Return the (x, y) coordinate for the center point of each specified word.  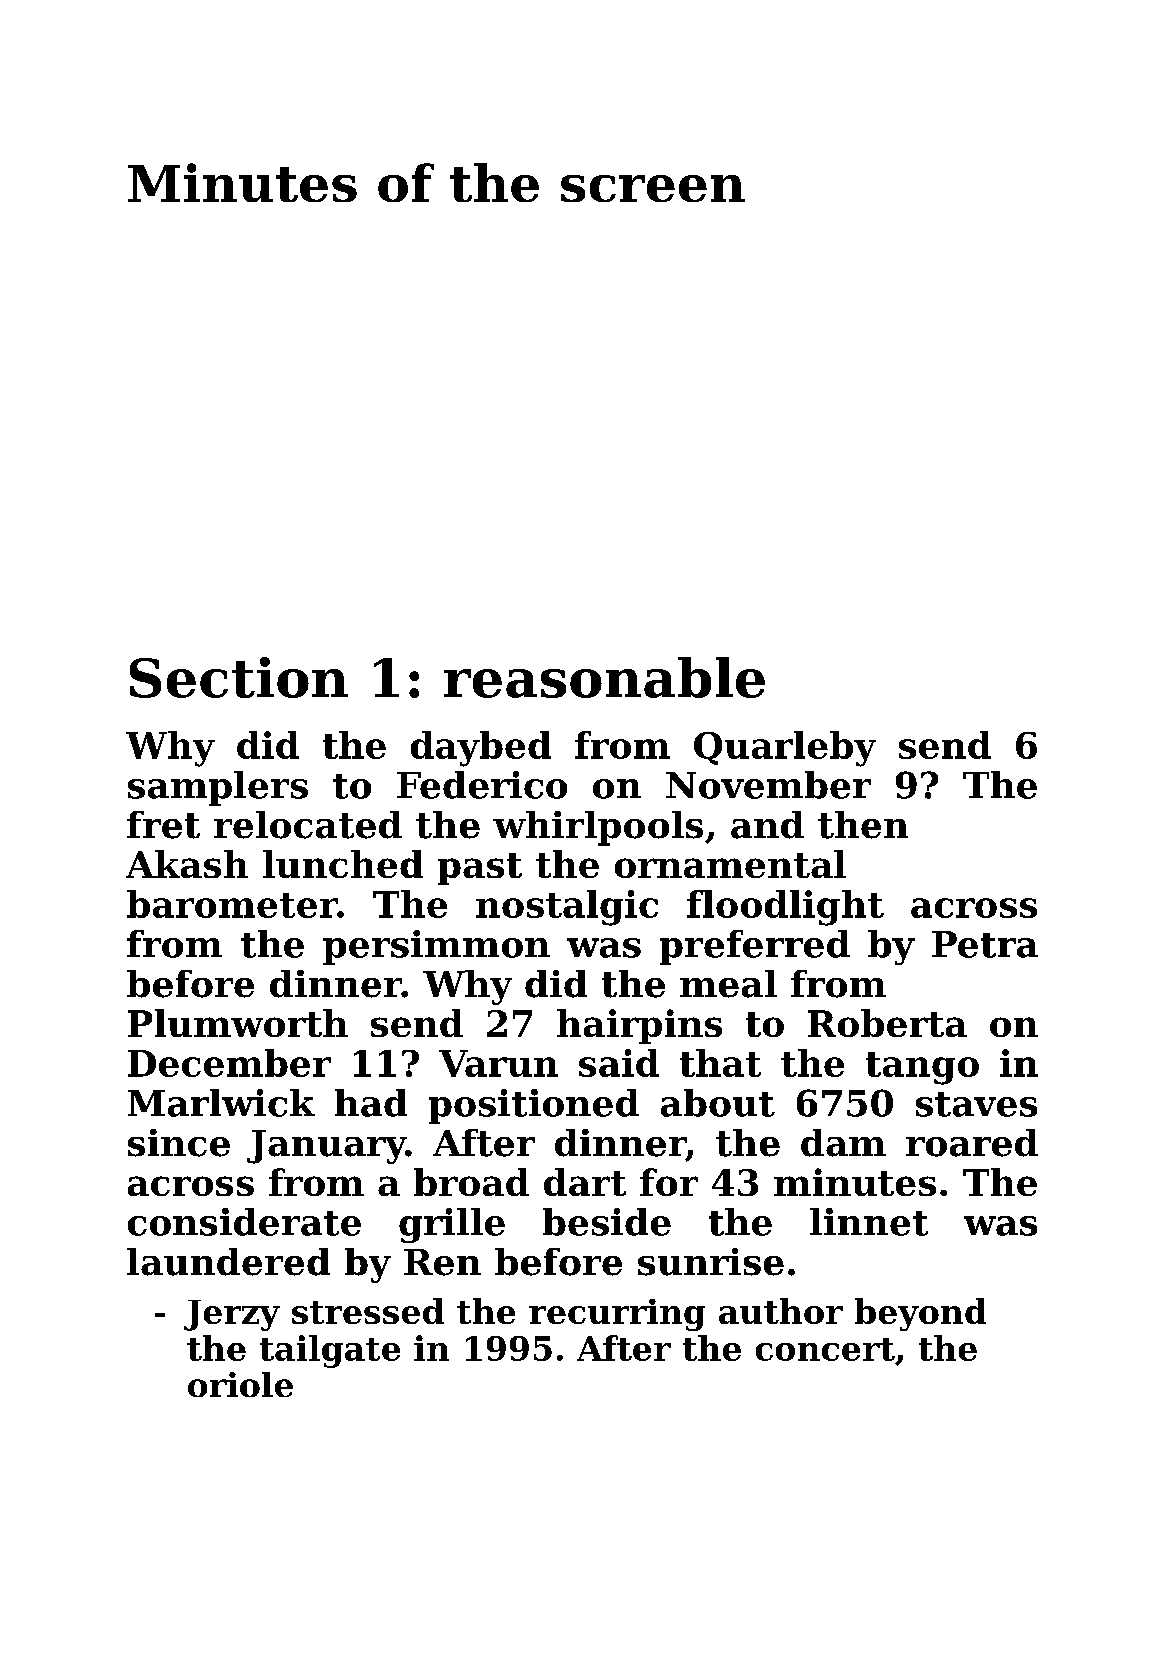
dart (585, 1182)
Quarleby (785, 749)
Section (239, 677)
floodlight (785, 908)
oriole (240, 1384)
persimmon (436, 947)
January (326, 1147)
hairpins (639, 1026)
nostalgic (567, 908)
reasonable (604, 677)
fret (163, 825)
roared (972, 1143)
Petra (985, 944)
